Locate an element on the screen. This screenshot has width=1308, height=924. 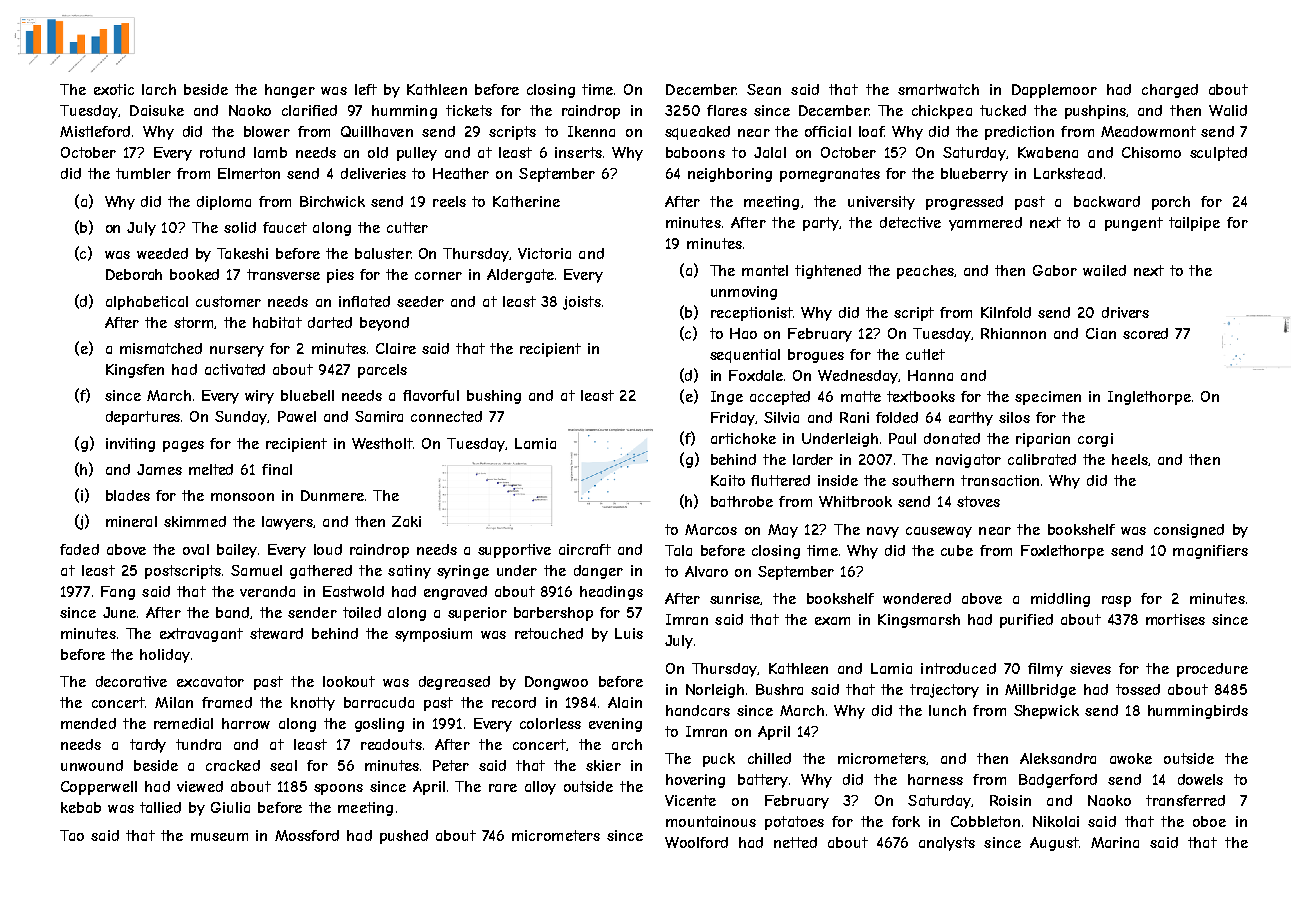
museum is located at coordinates (219, 837).
